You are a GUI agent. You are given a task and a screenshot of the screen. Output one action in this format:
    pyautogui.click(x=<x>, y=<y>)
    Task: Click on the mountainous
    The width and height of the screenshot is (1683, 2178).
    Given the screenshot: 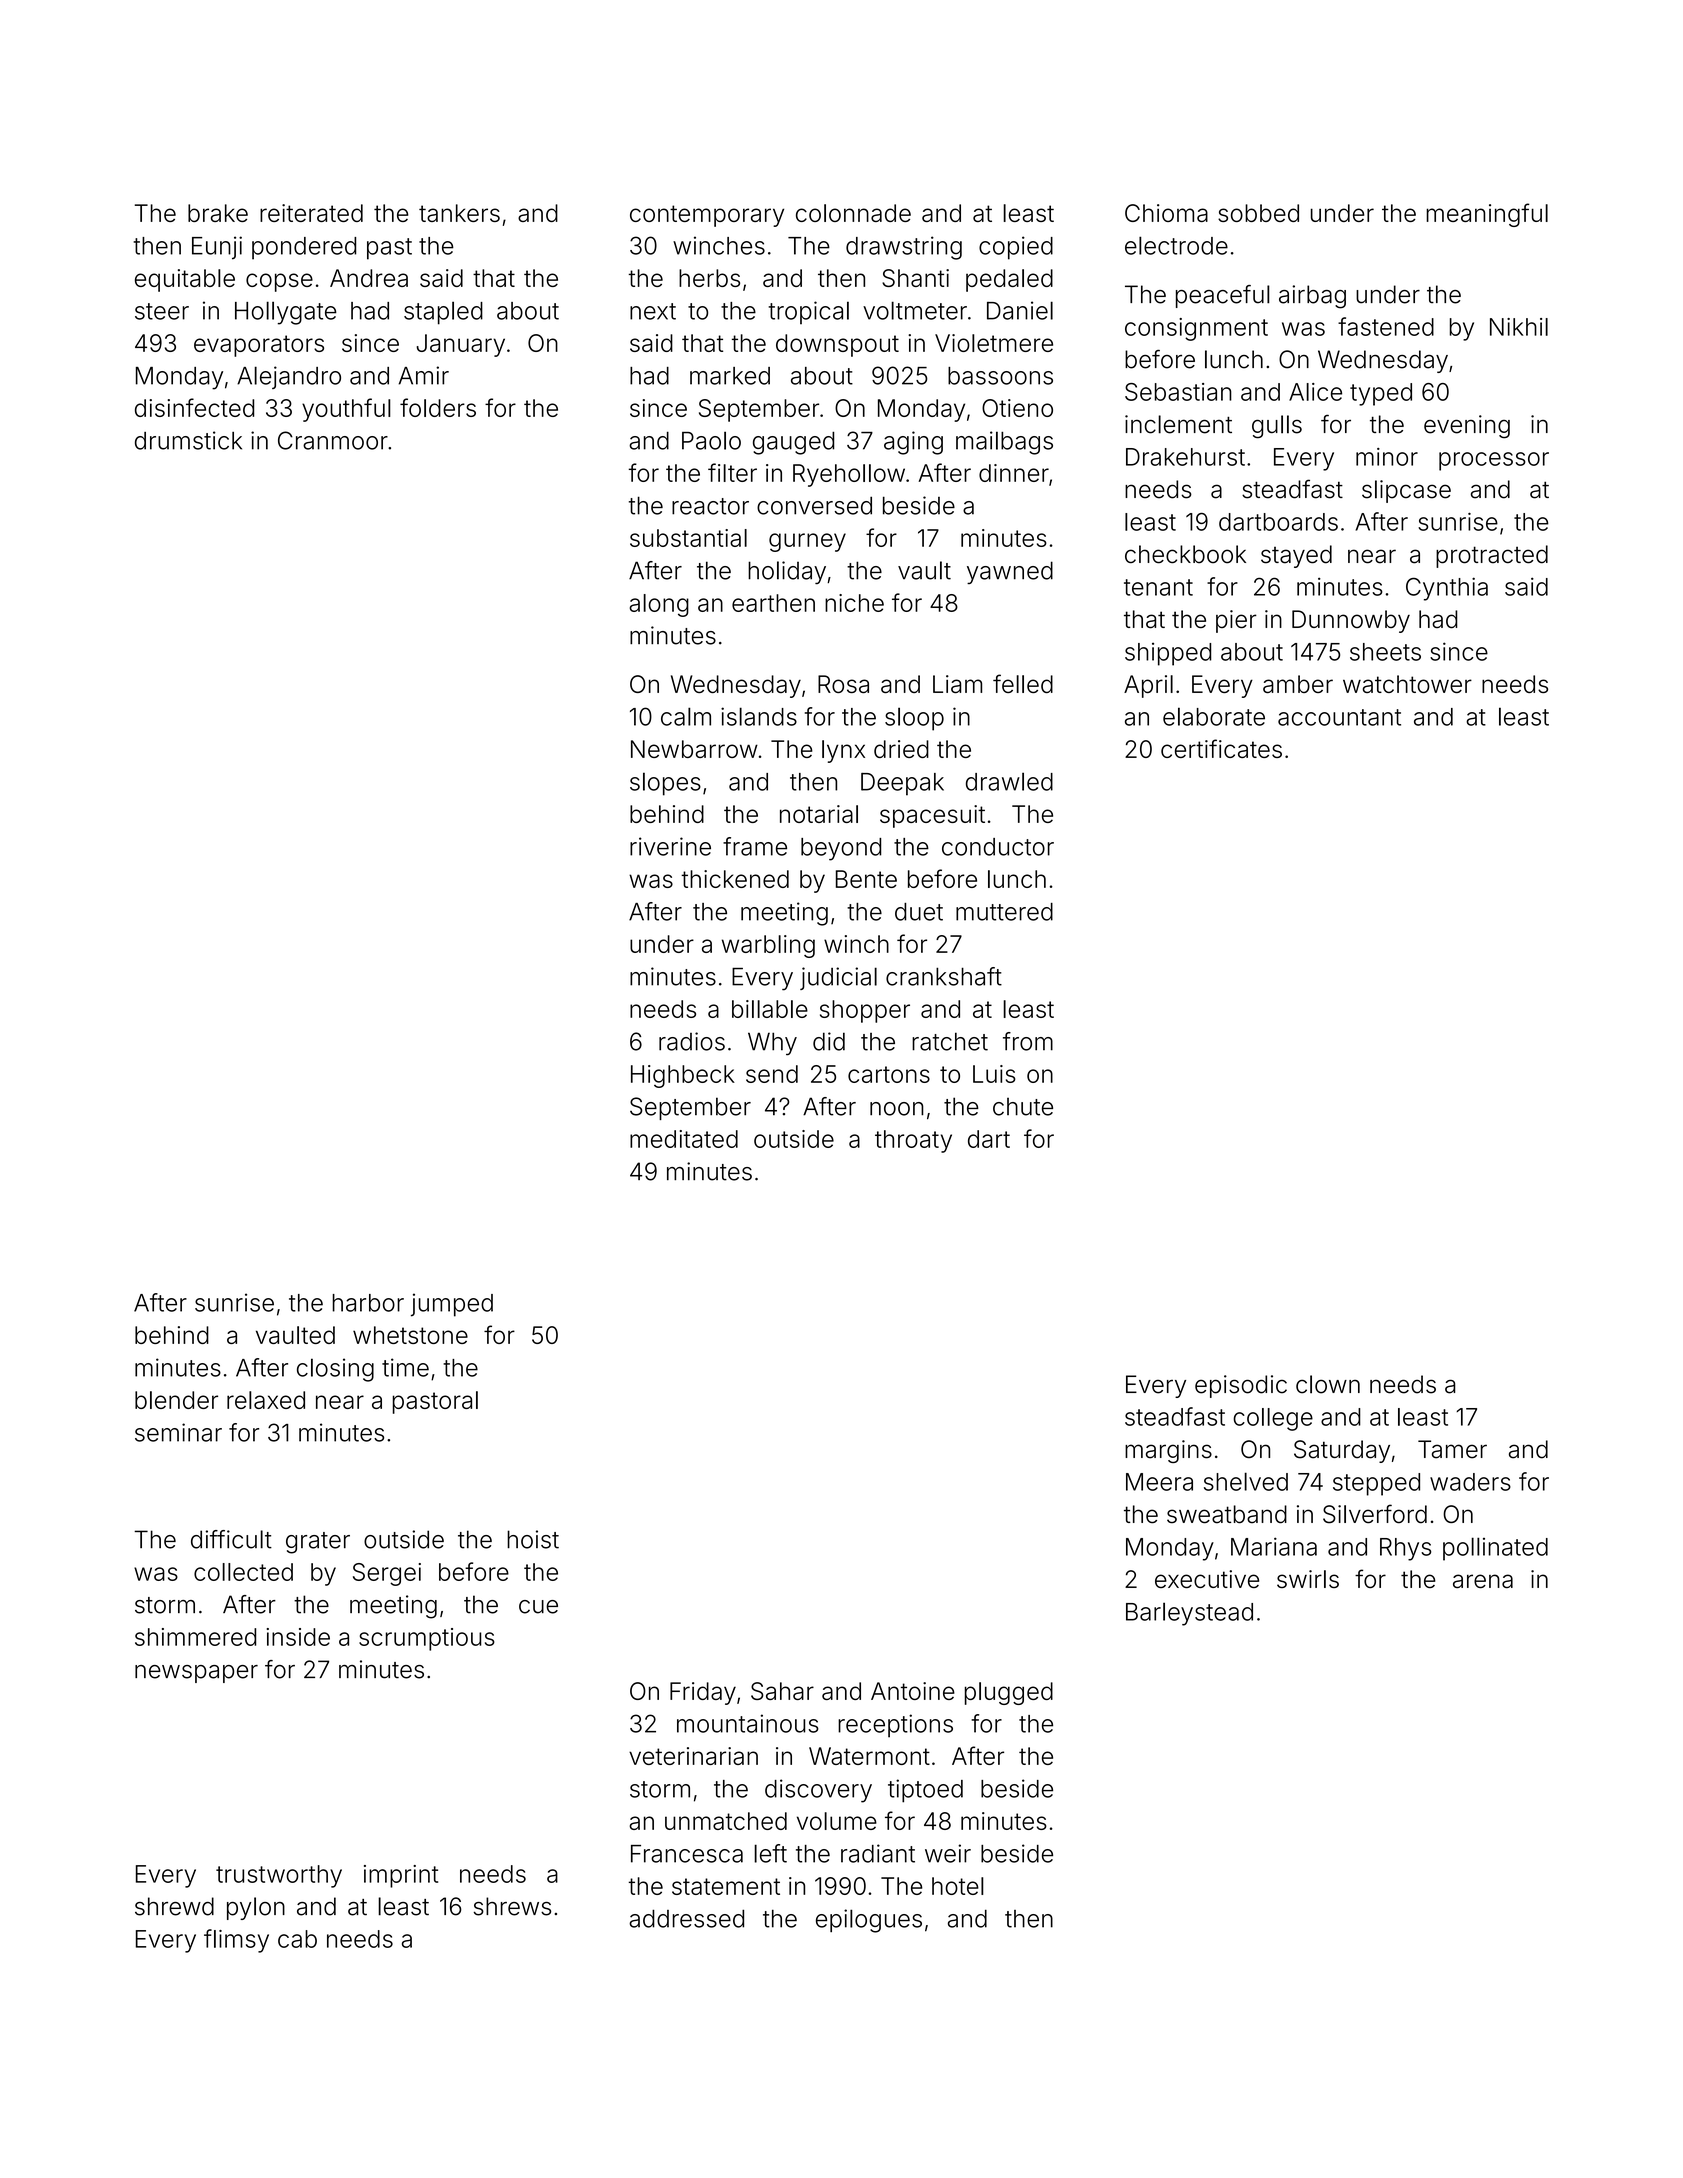 What is the action you would take?
    pyautogui.click(x=748, y=1723)
